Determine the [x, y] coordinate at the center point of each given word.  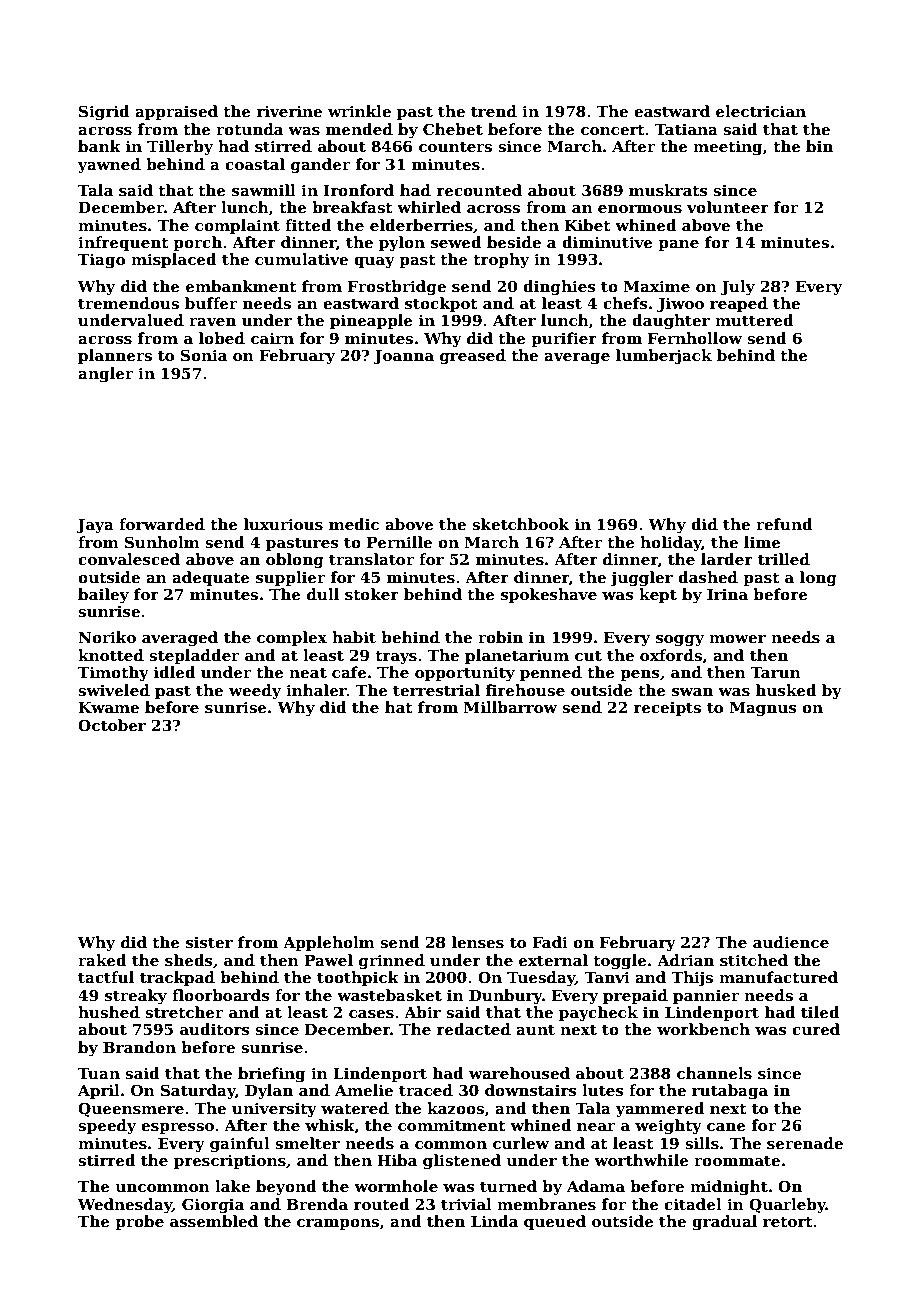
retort [788, 1222]
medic [354, 524]
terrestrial [436, 690]
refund [784, 524]
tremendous [128, 303]
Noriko [107, 637]
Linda [494, 1221]
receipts [667, 708]
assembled [214, 1221]
